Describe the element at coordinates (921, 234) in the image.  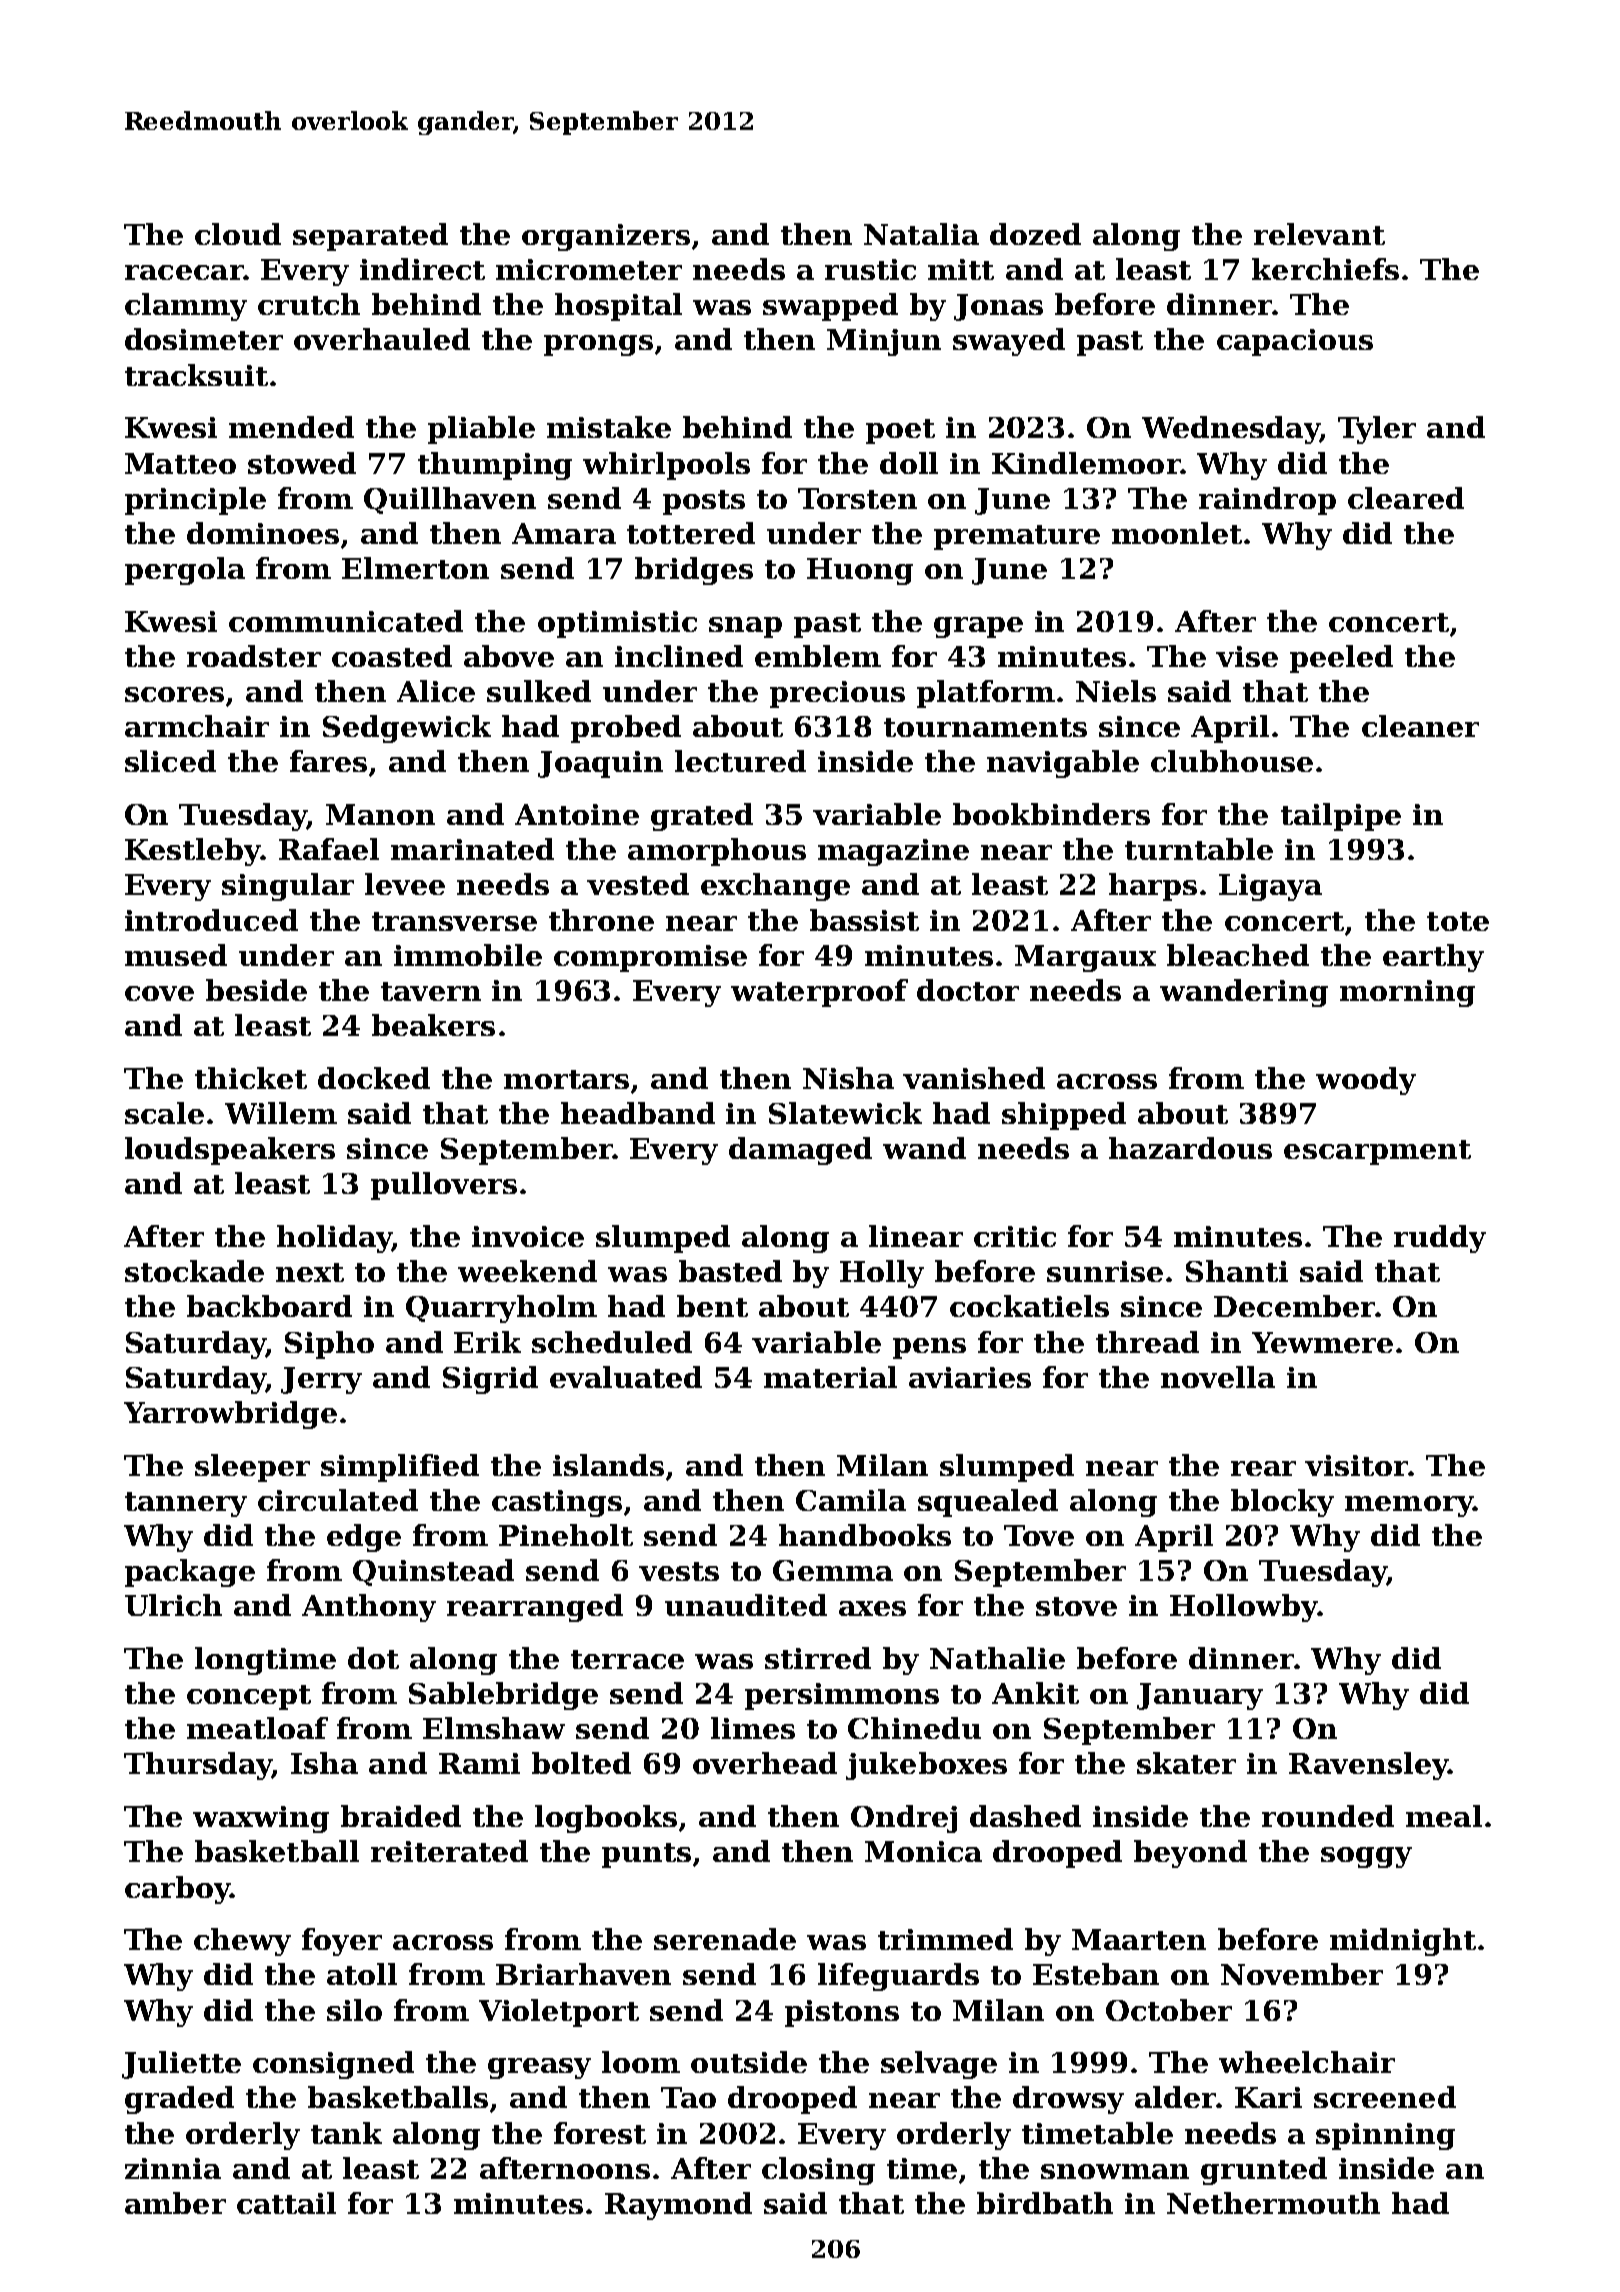
I see `Natalia` at that location.
